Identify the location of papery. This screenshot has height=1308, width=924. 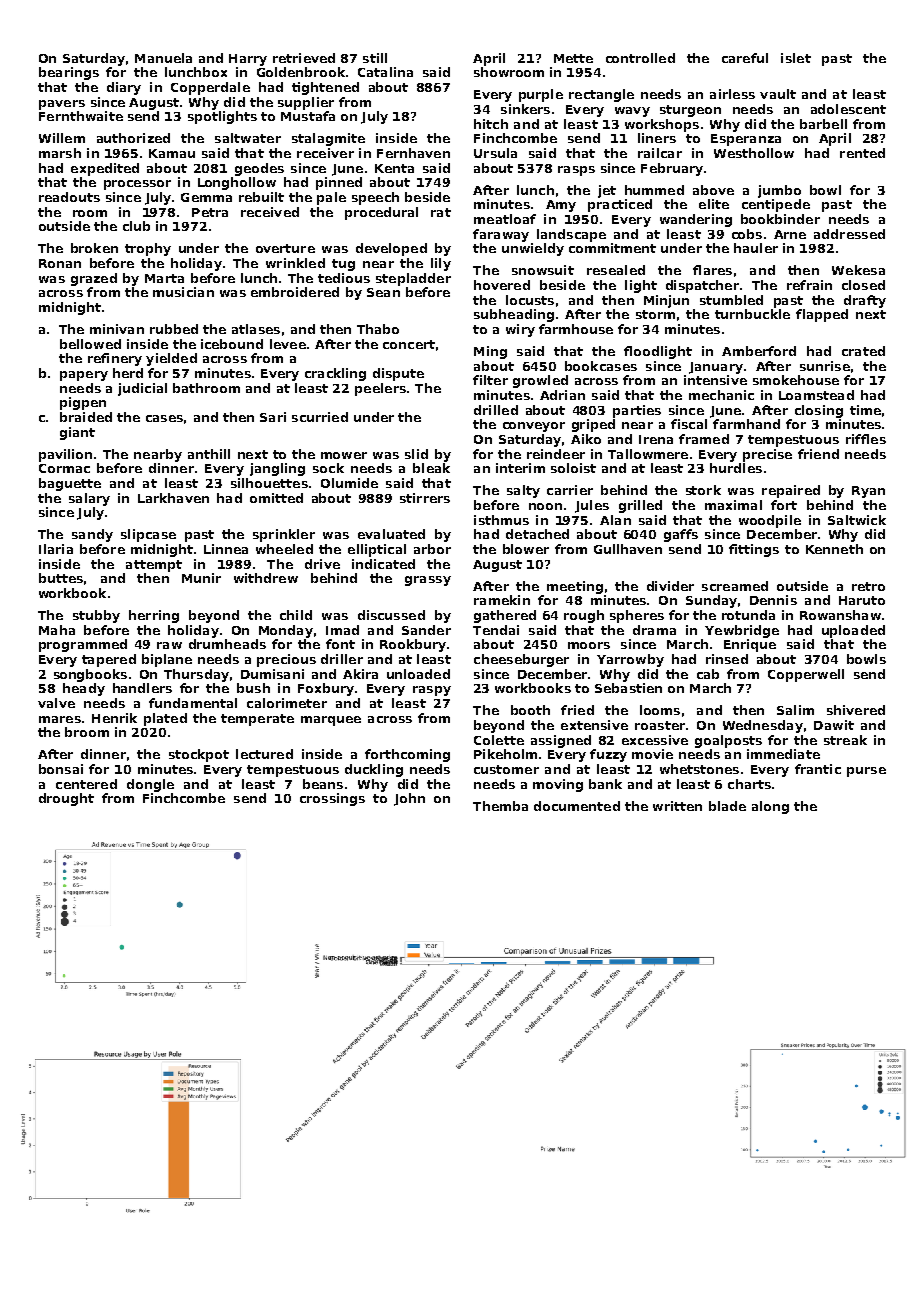
(84, 376).
